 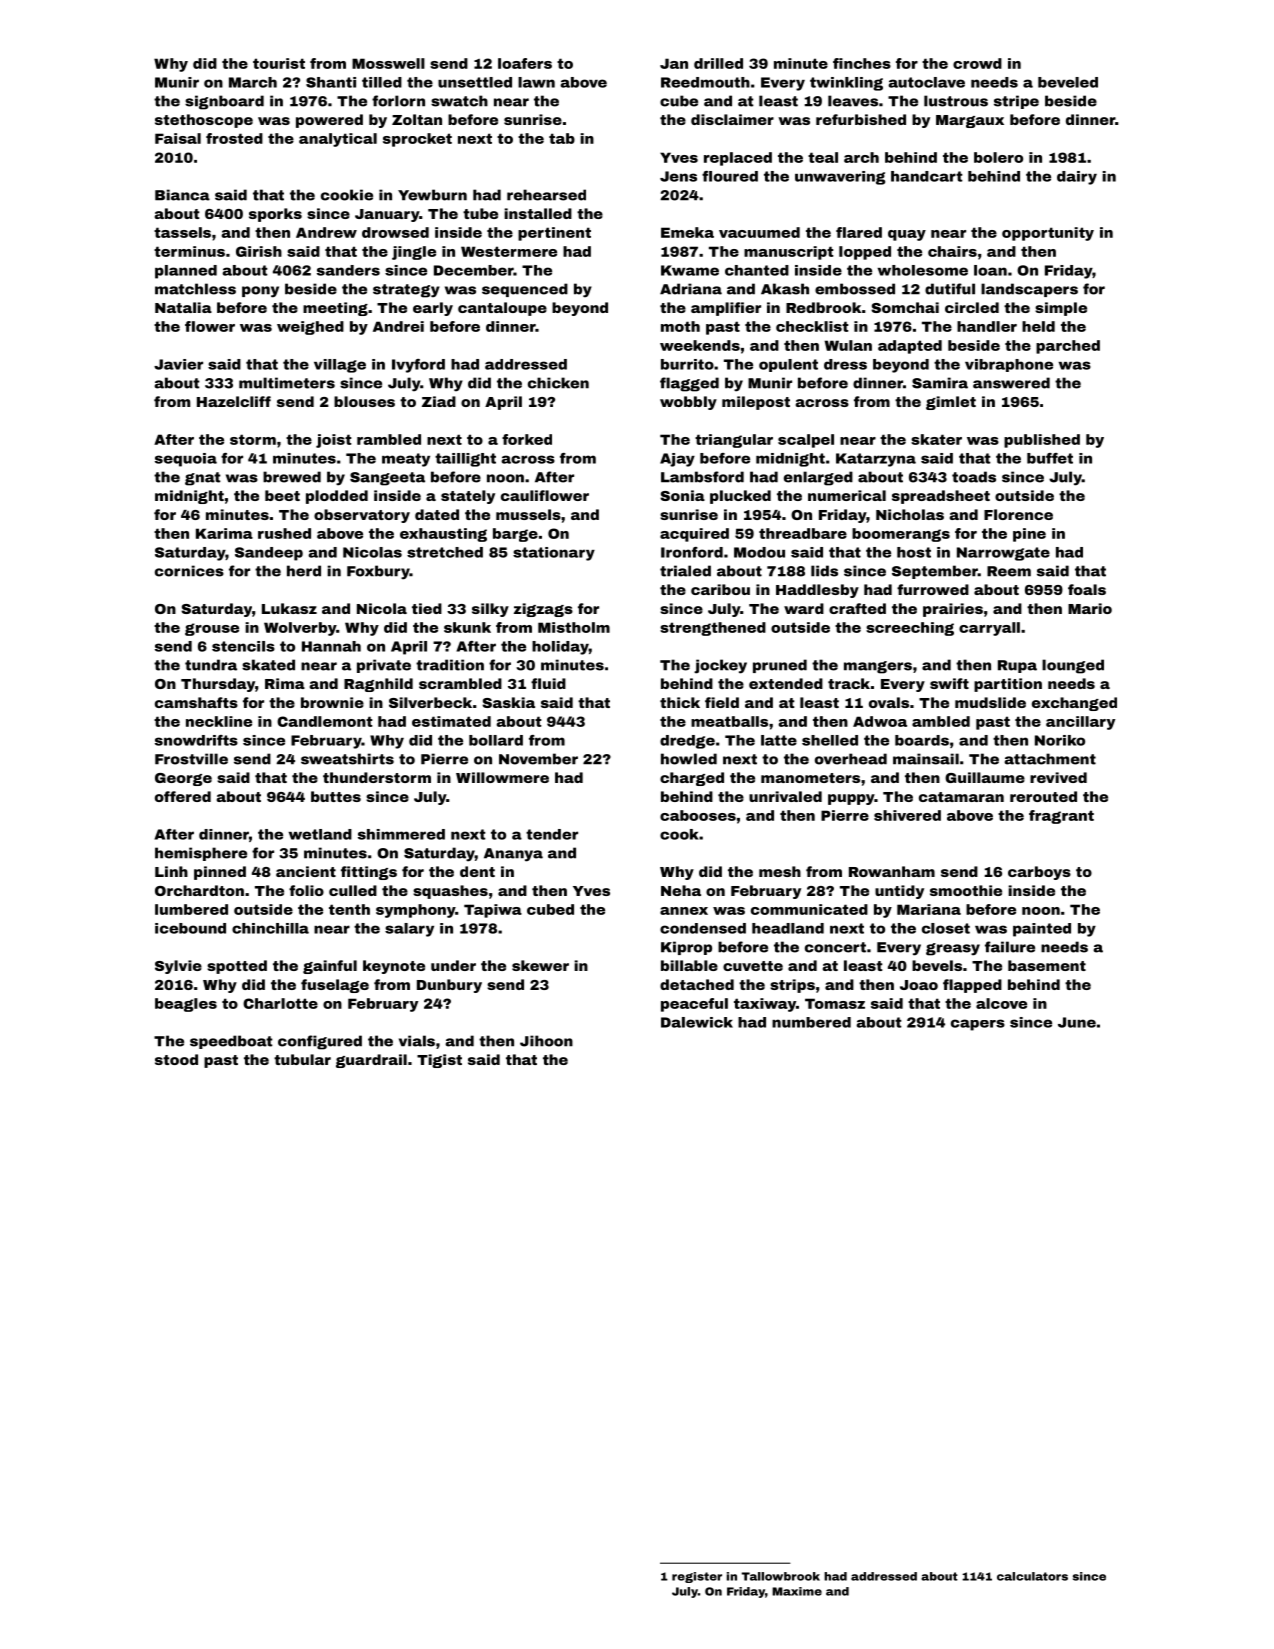 I want to click on fragrant, so click(x=1061, y=817).
